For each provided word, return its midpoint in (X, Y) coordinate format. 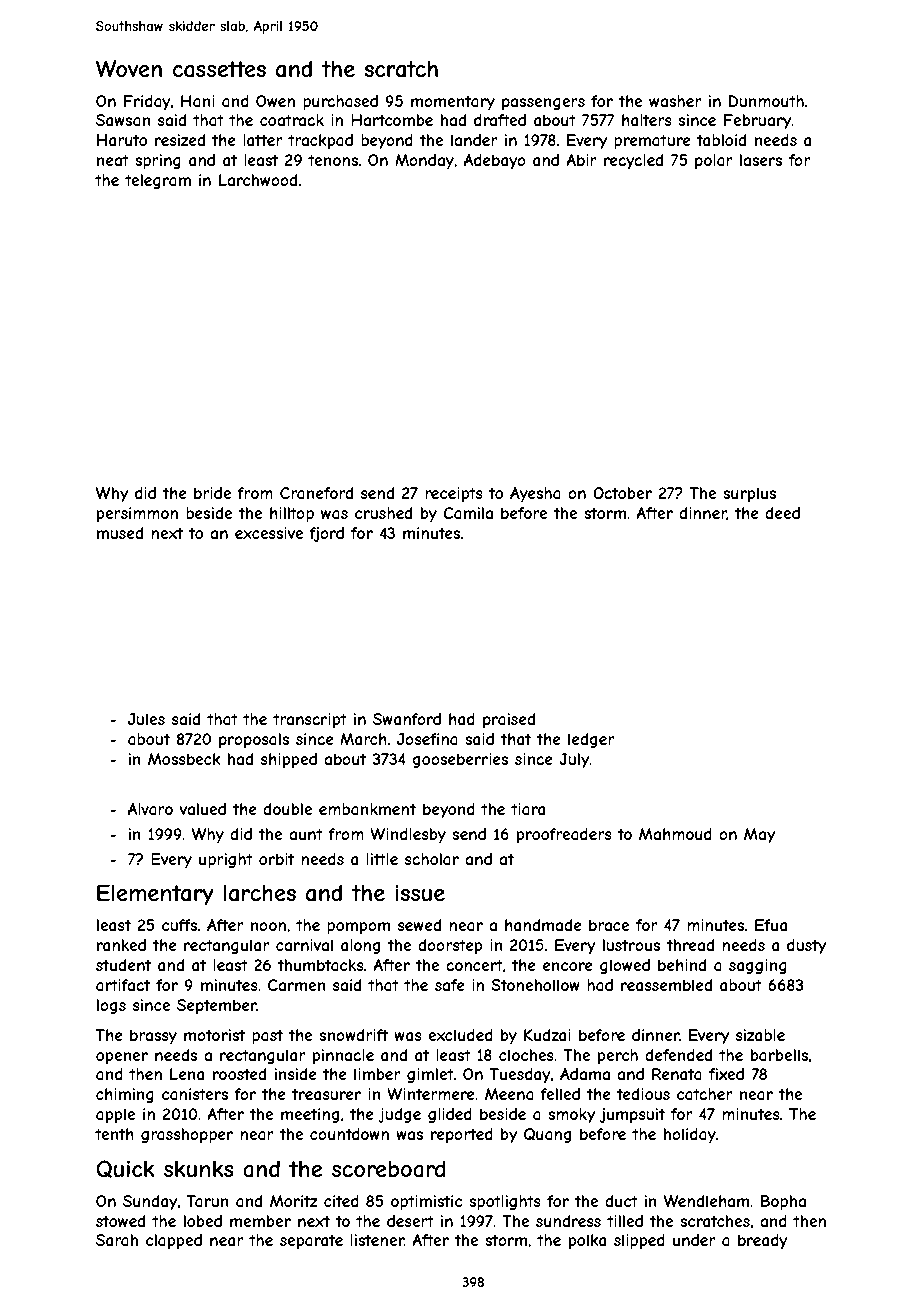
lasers (761, 160)
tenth (114, 1134)
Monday (424, 161)
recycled (633, 161)
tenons (333, 160)
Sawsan (123, 120)
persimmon (137, 514)
